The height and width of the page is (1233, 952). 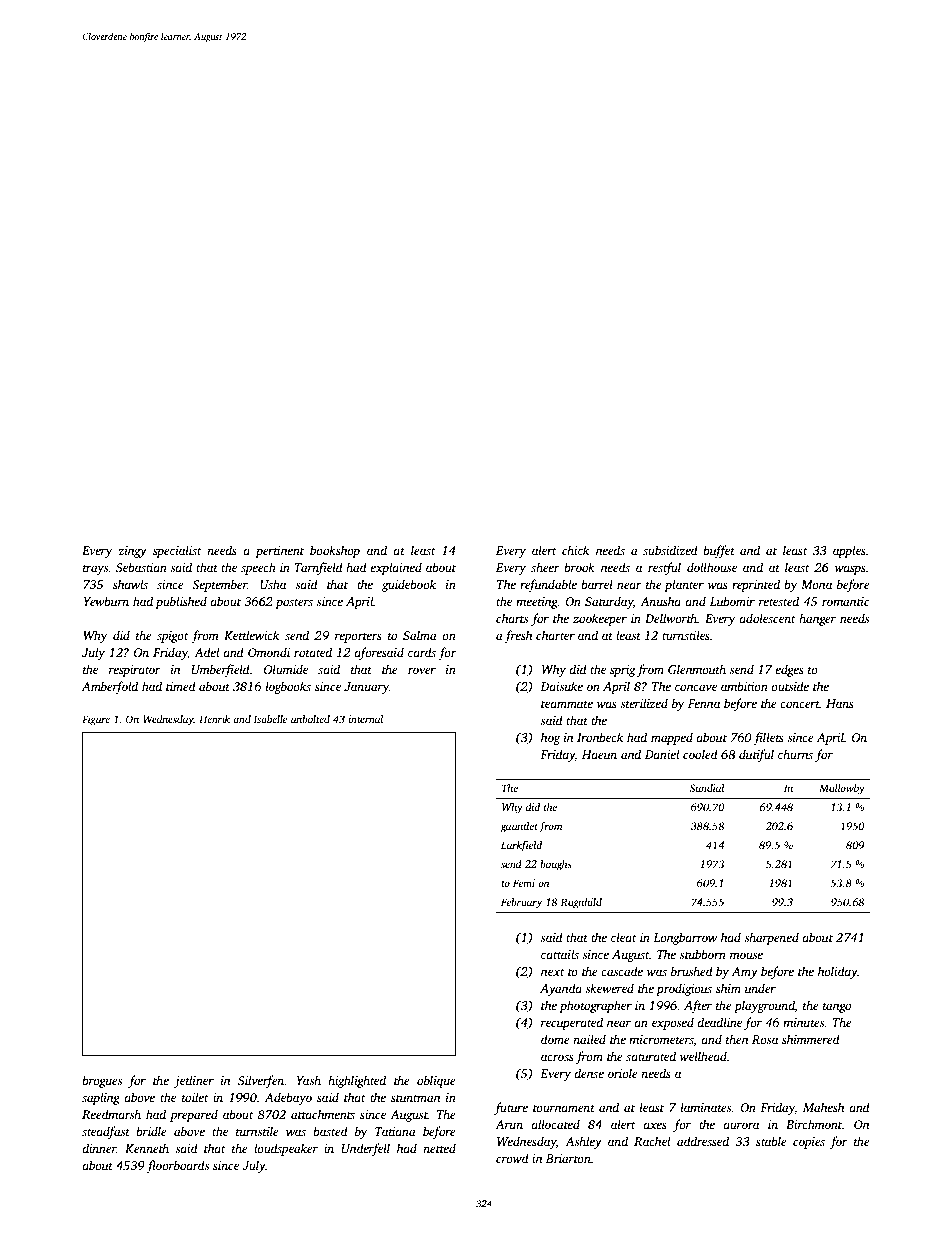 What do you see at coordinates (842, 789) in the page?
I see `Mallowby` at bounding box center [842, 789].
